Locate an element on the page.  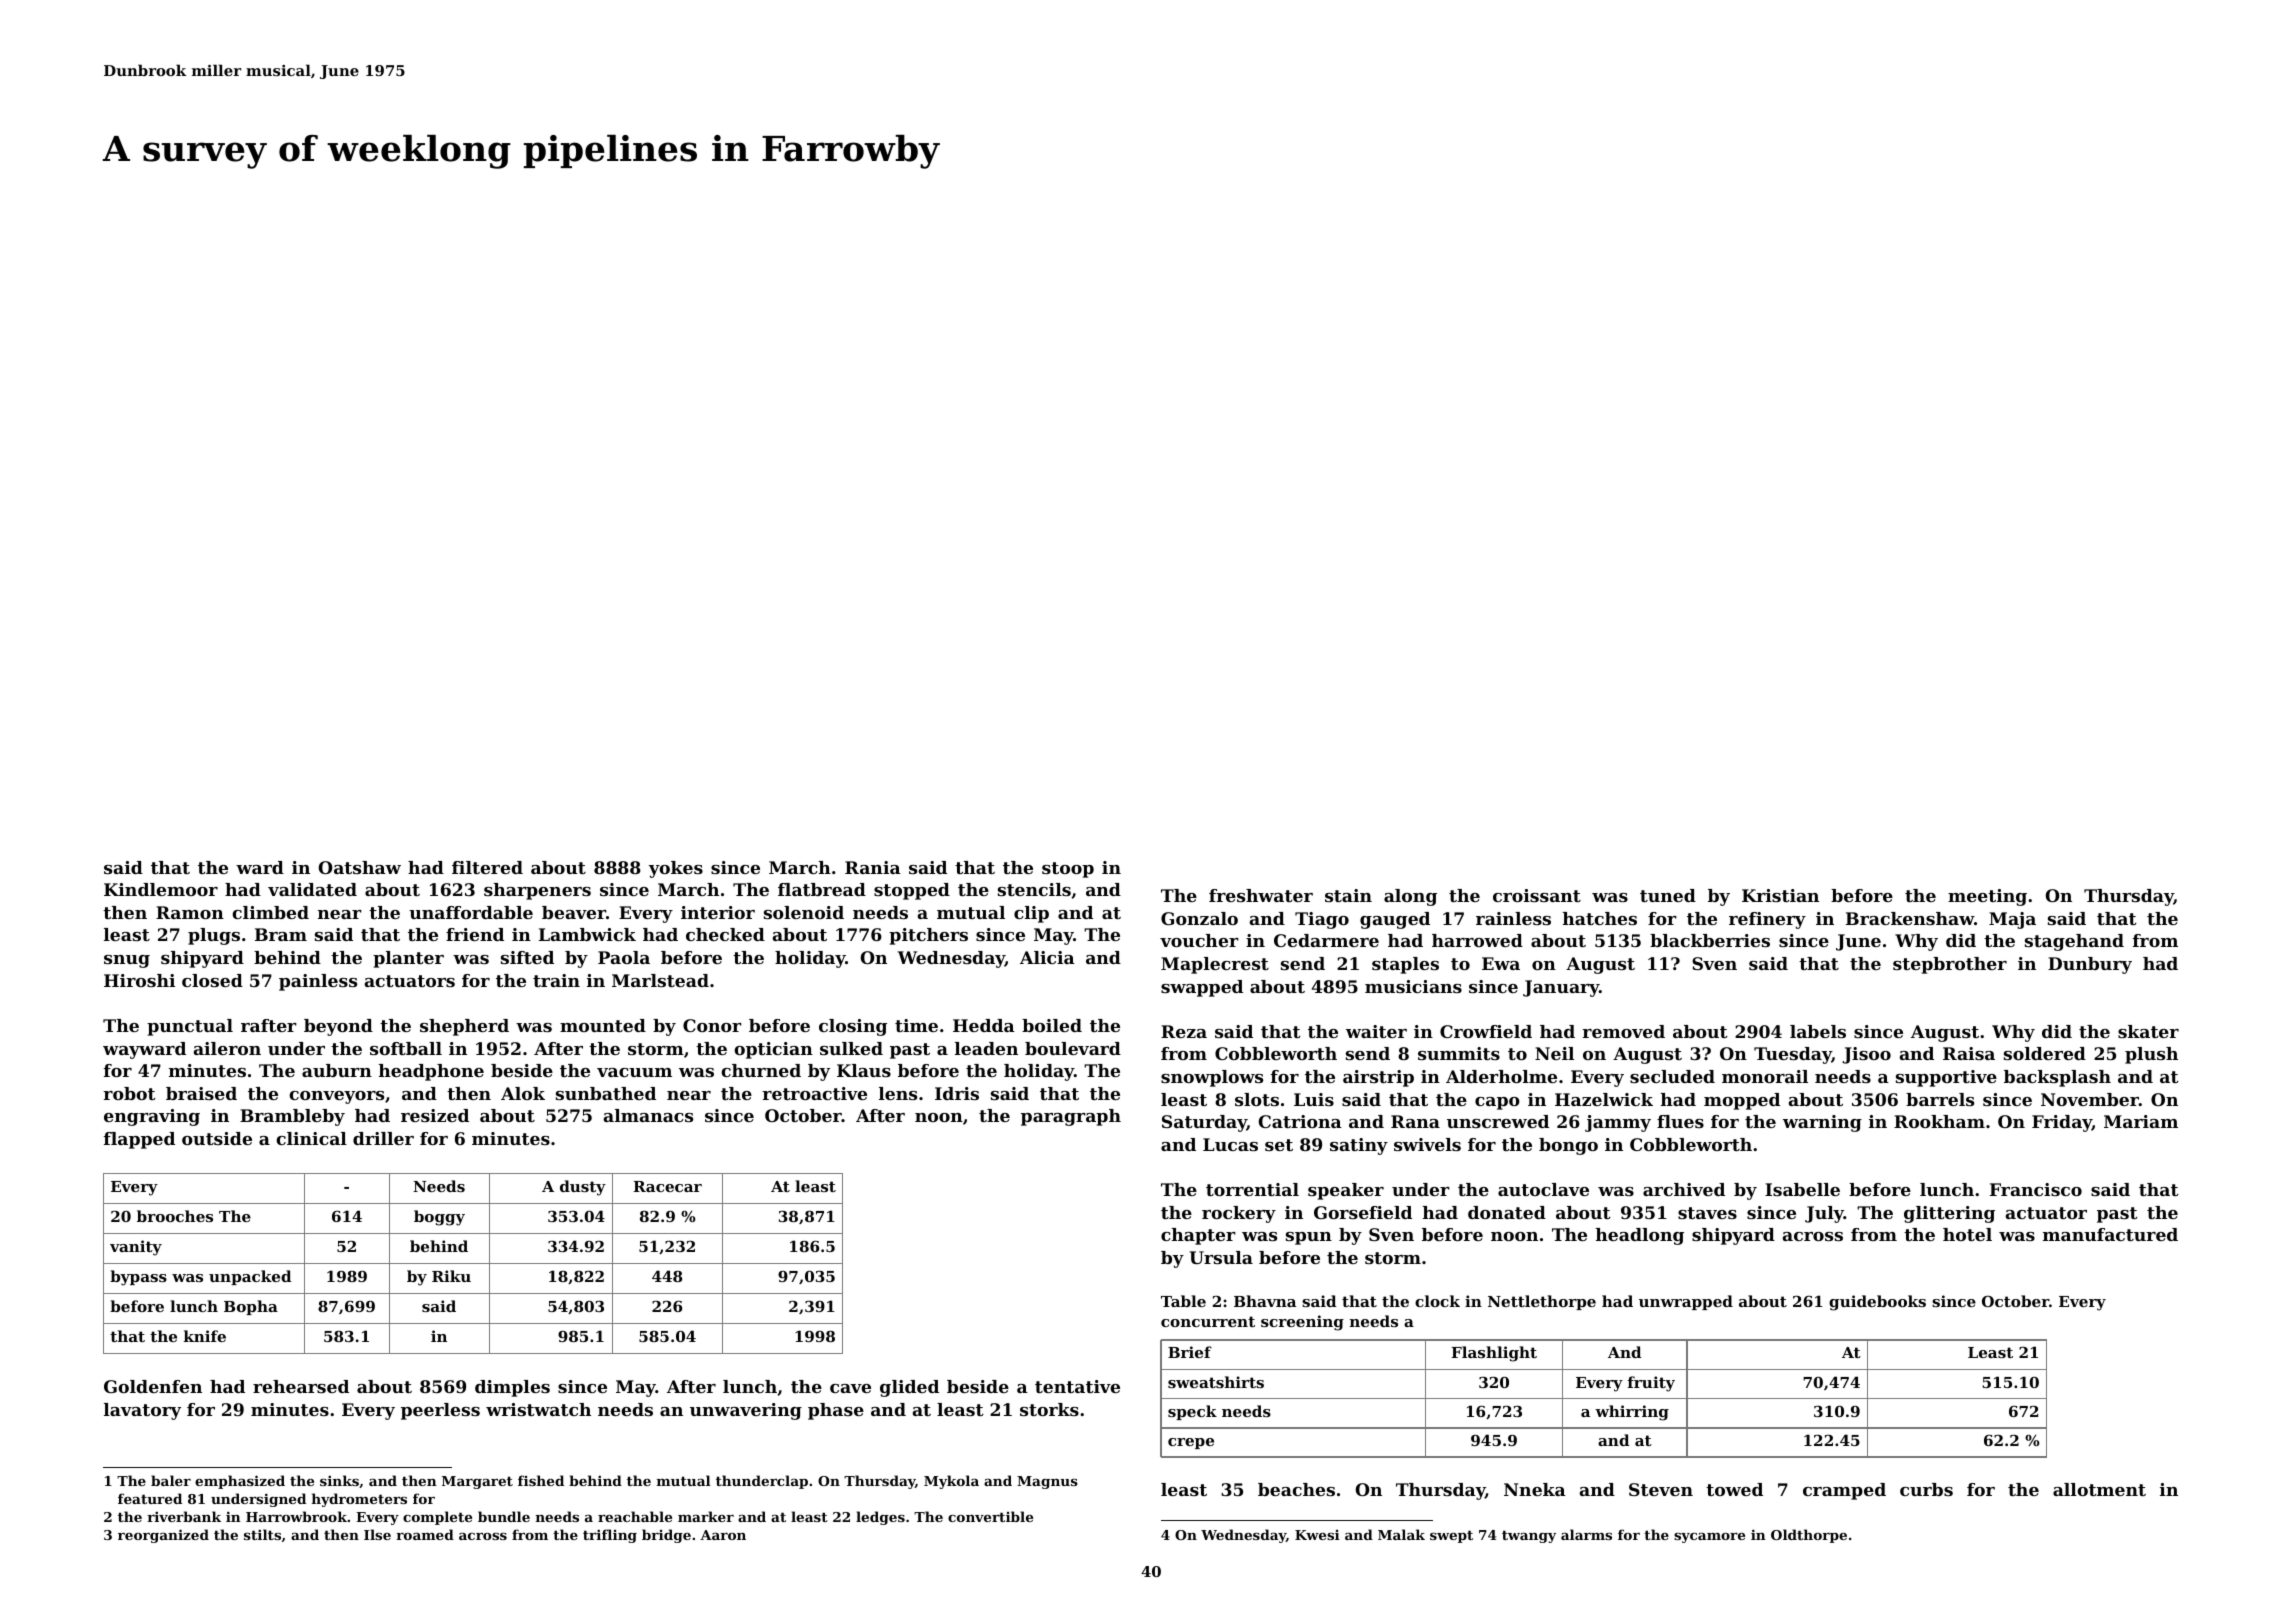
Kwesi is located at coordinates (1317, 1535).
